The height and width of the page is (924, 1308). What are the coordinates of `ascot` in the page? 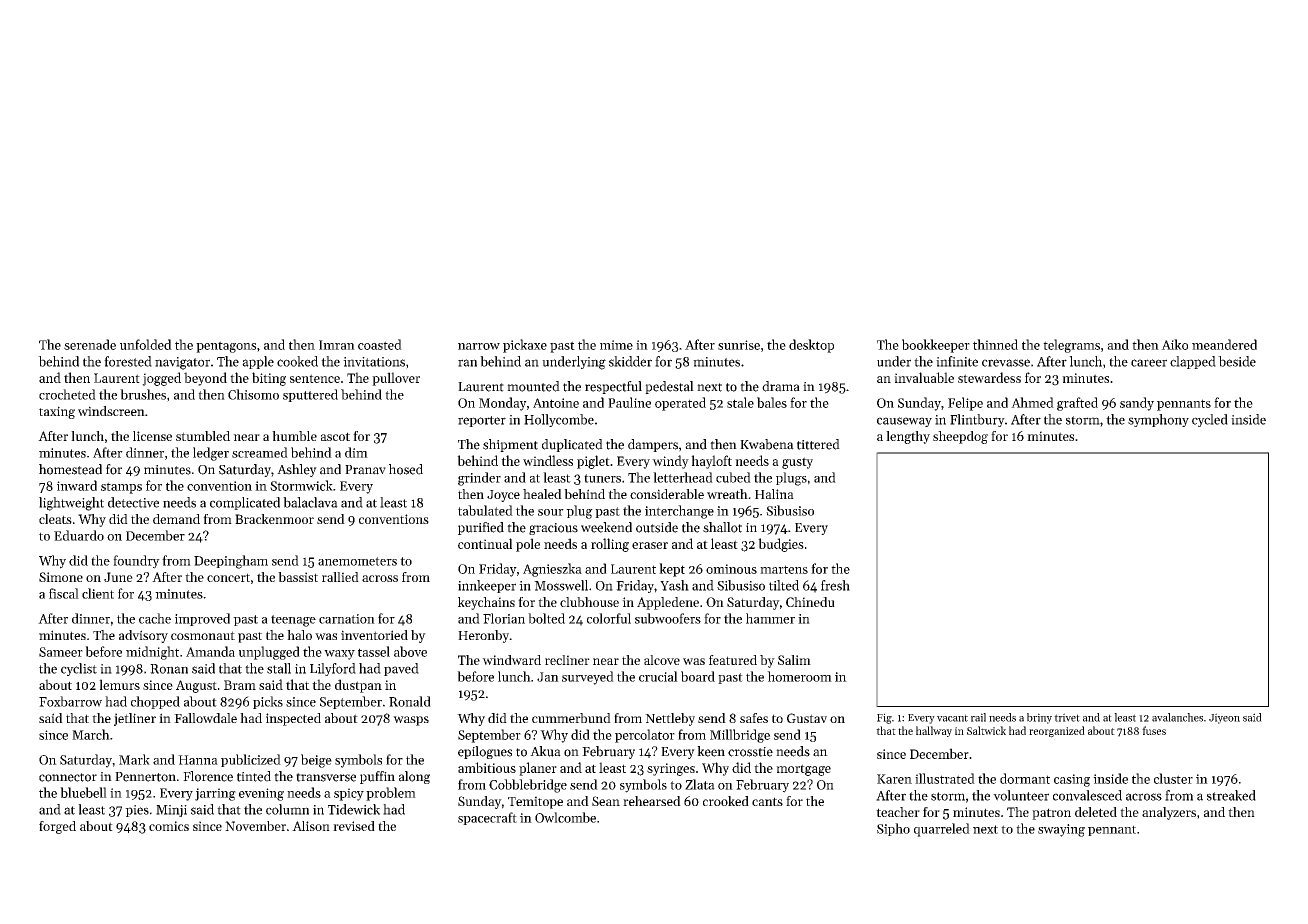 It's located at (335, 436).
